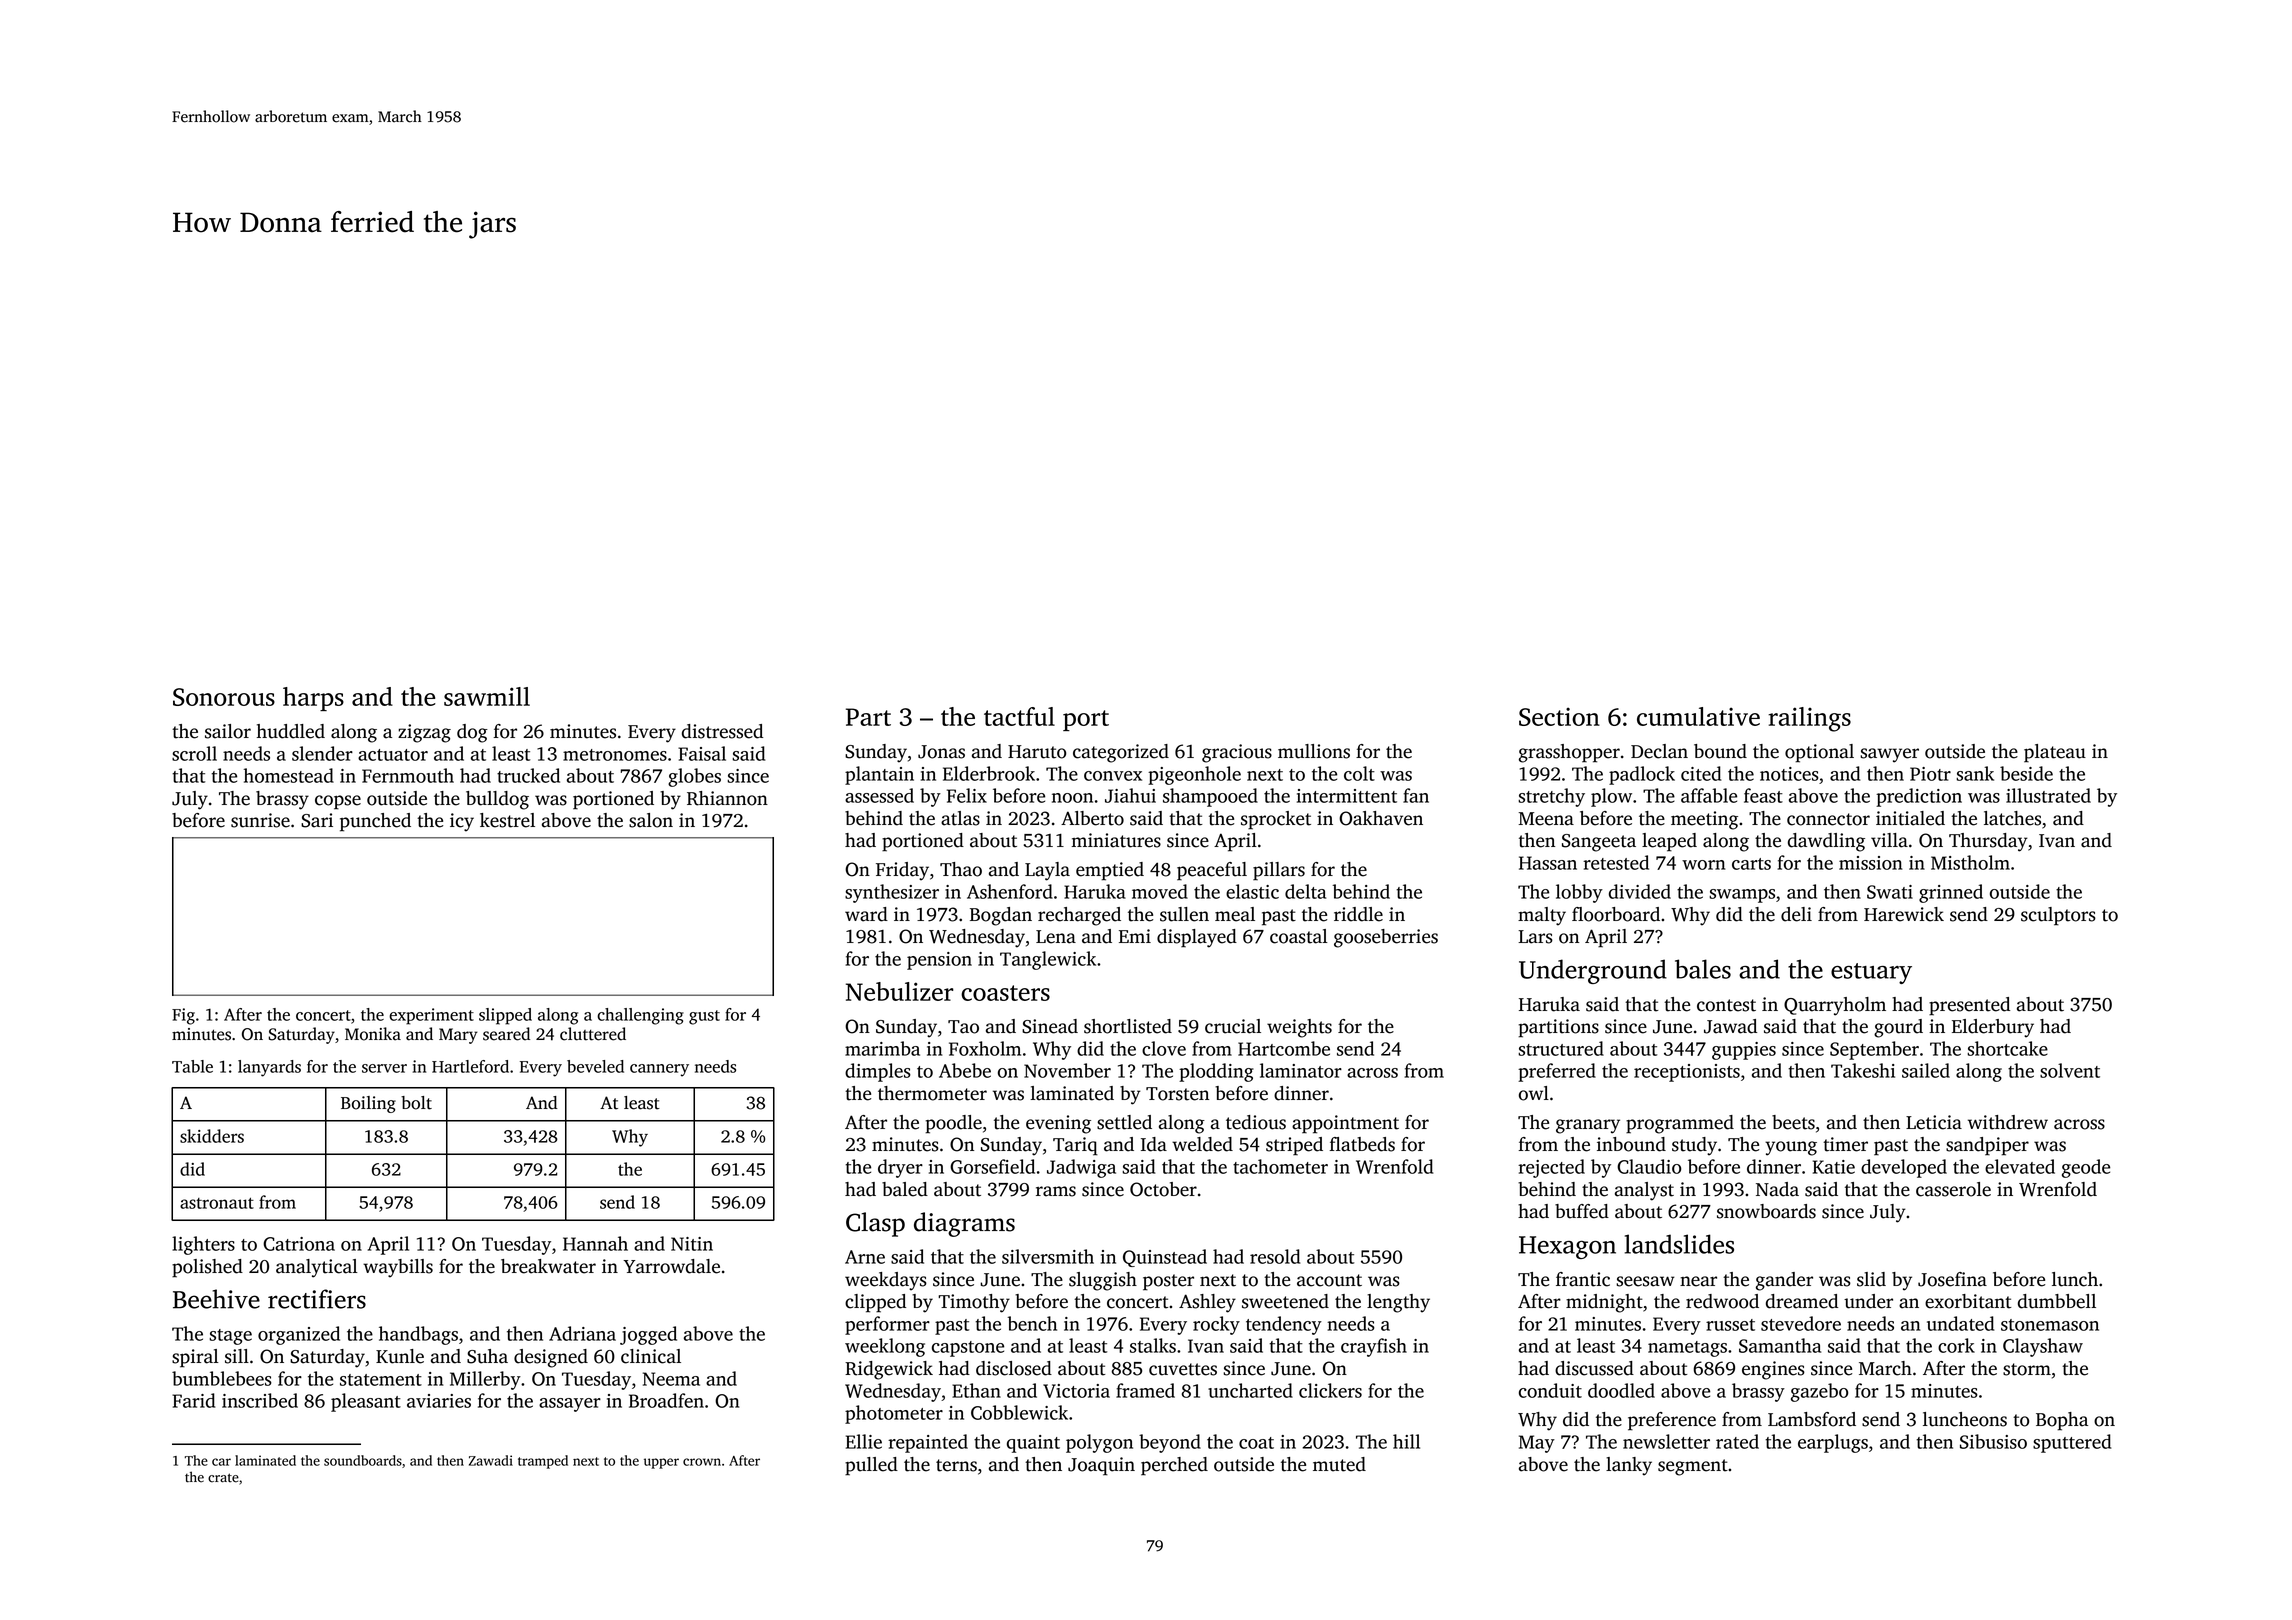 Image resolution: width=2292 pixels, height=1620 pixels. I want to click on muted, so click(1339, 1464).
